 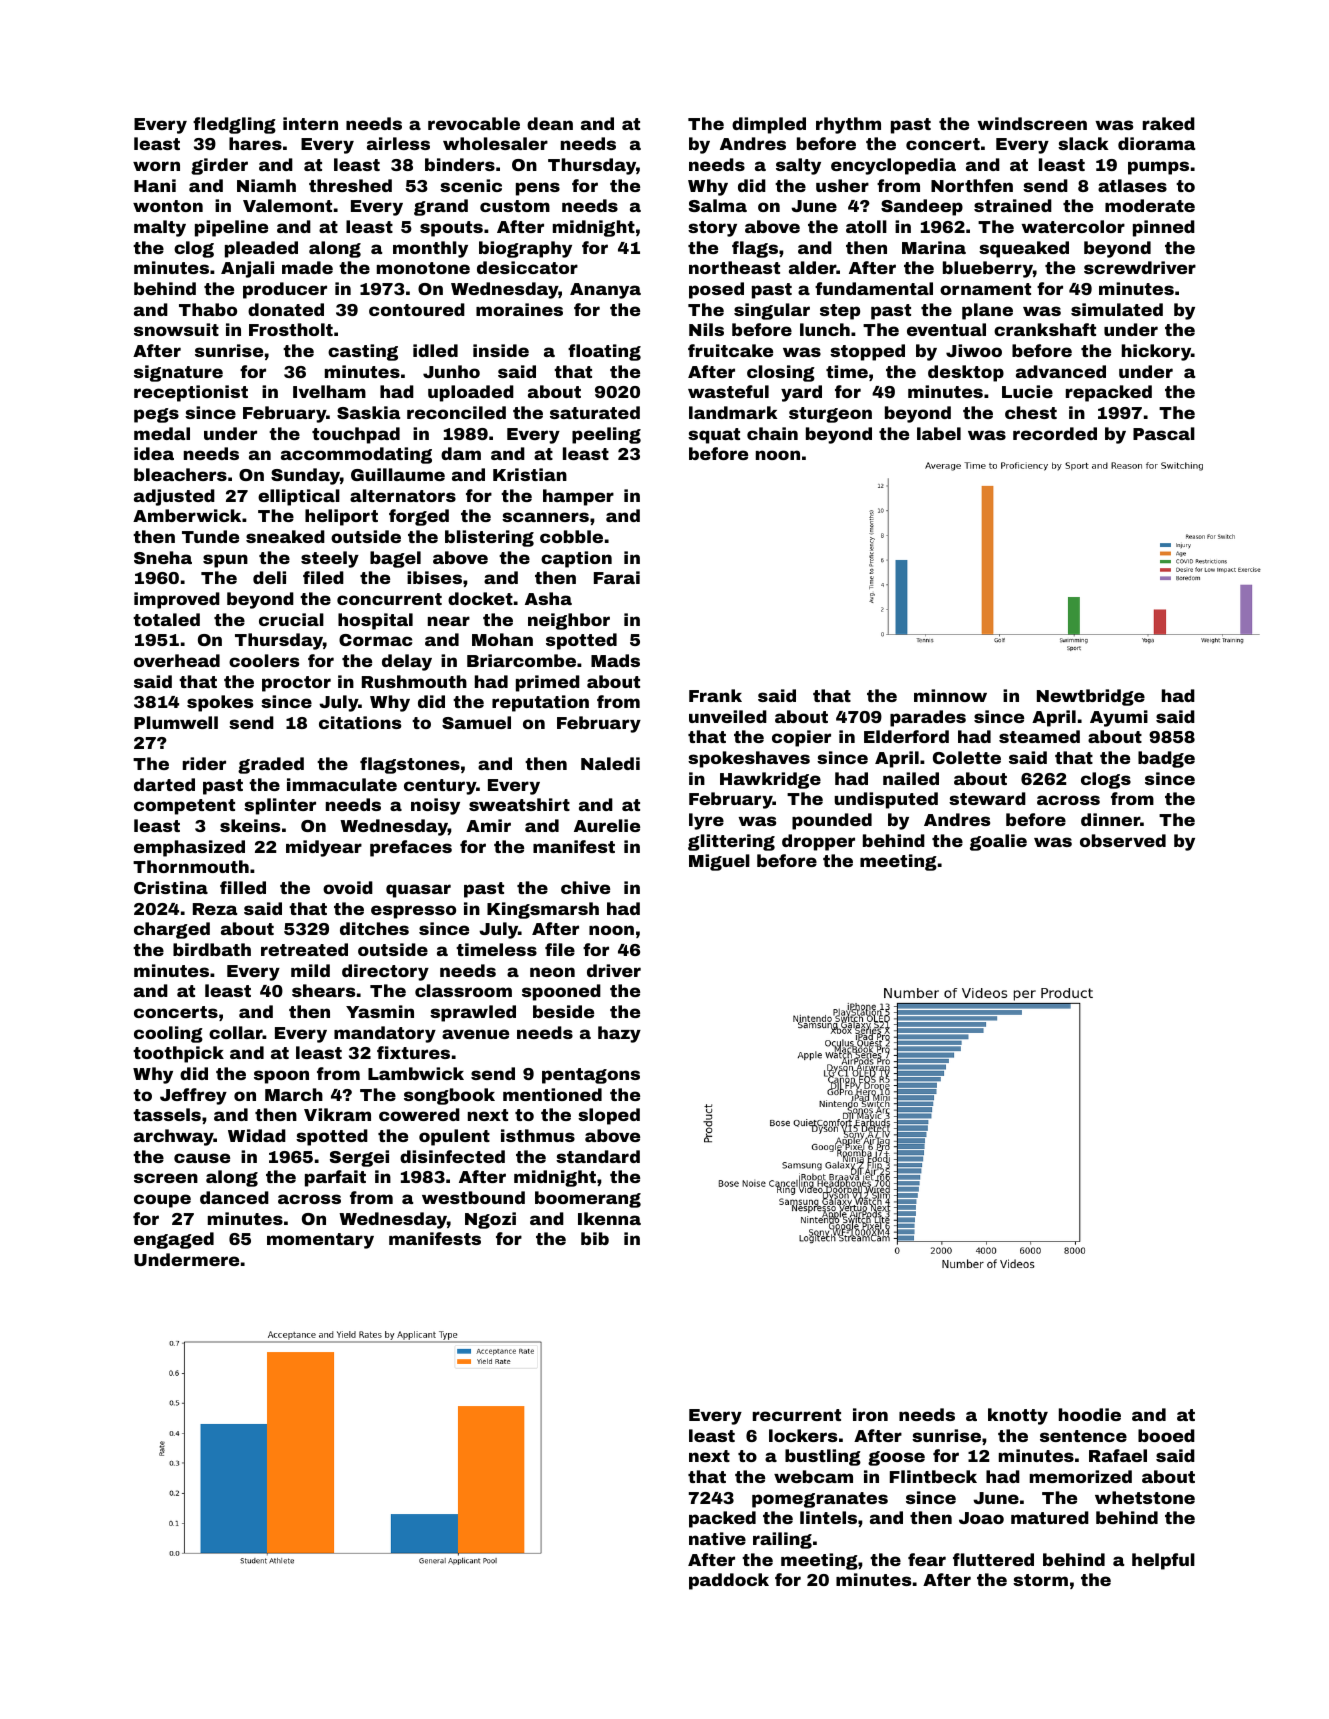 I want to click on Miguel, so click(x=719, y=862).
